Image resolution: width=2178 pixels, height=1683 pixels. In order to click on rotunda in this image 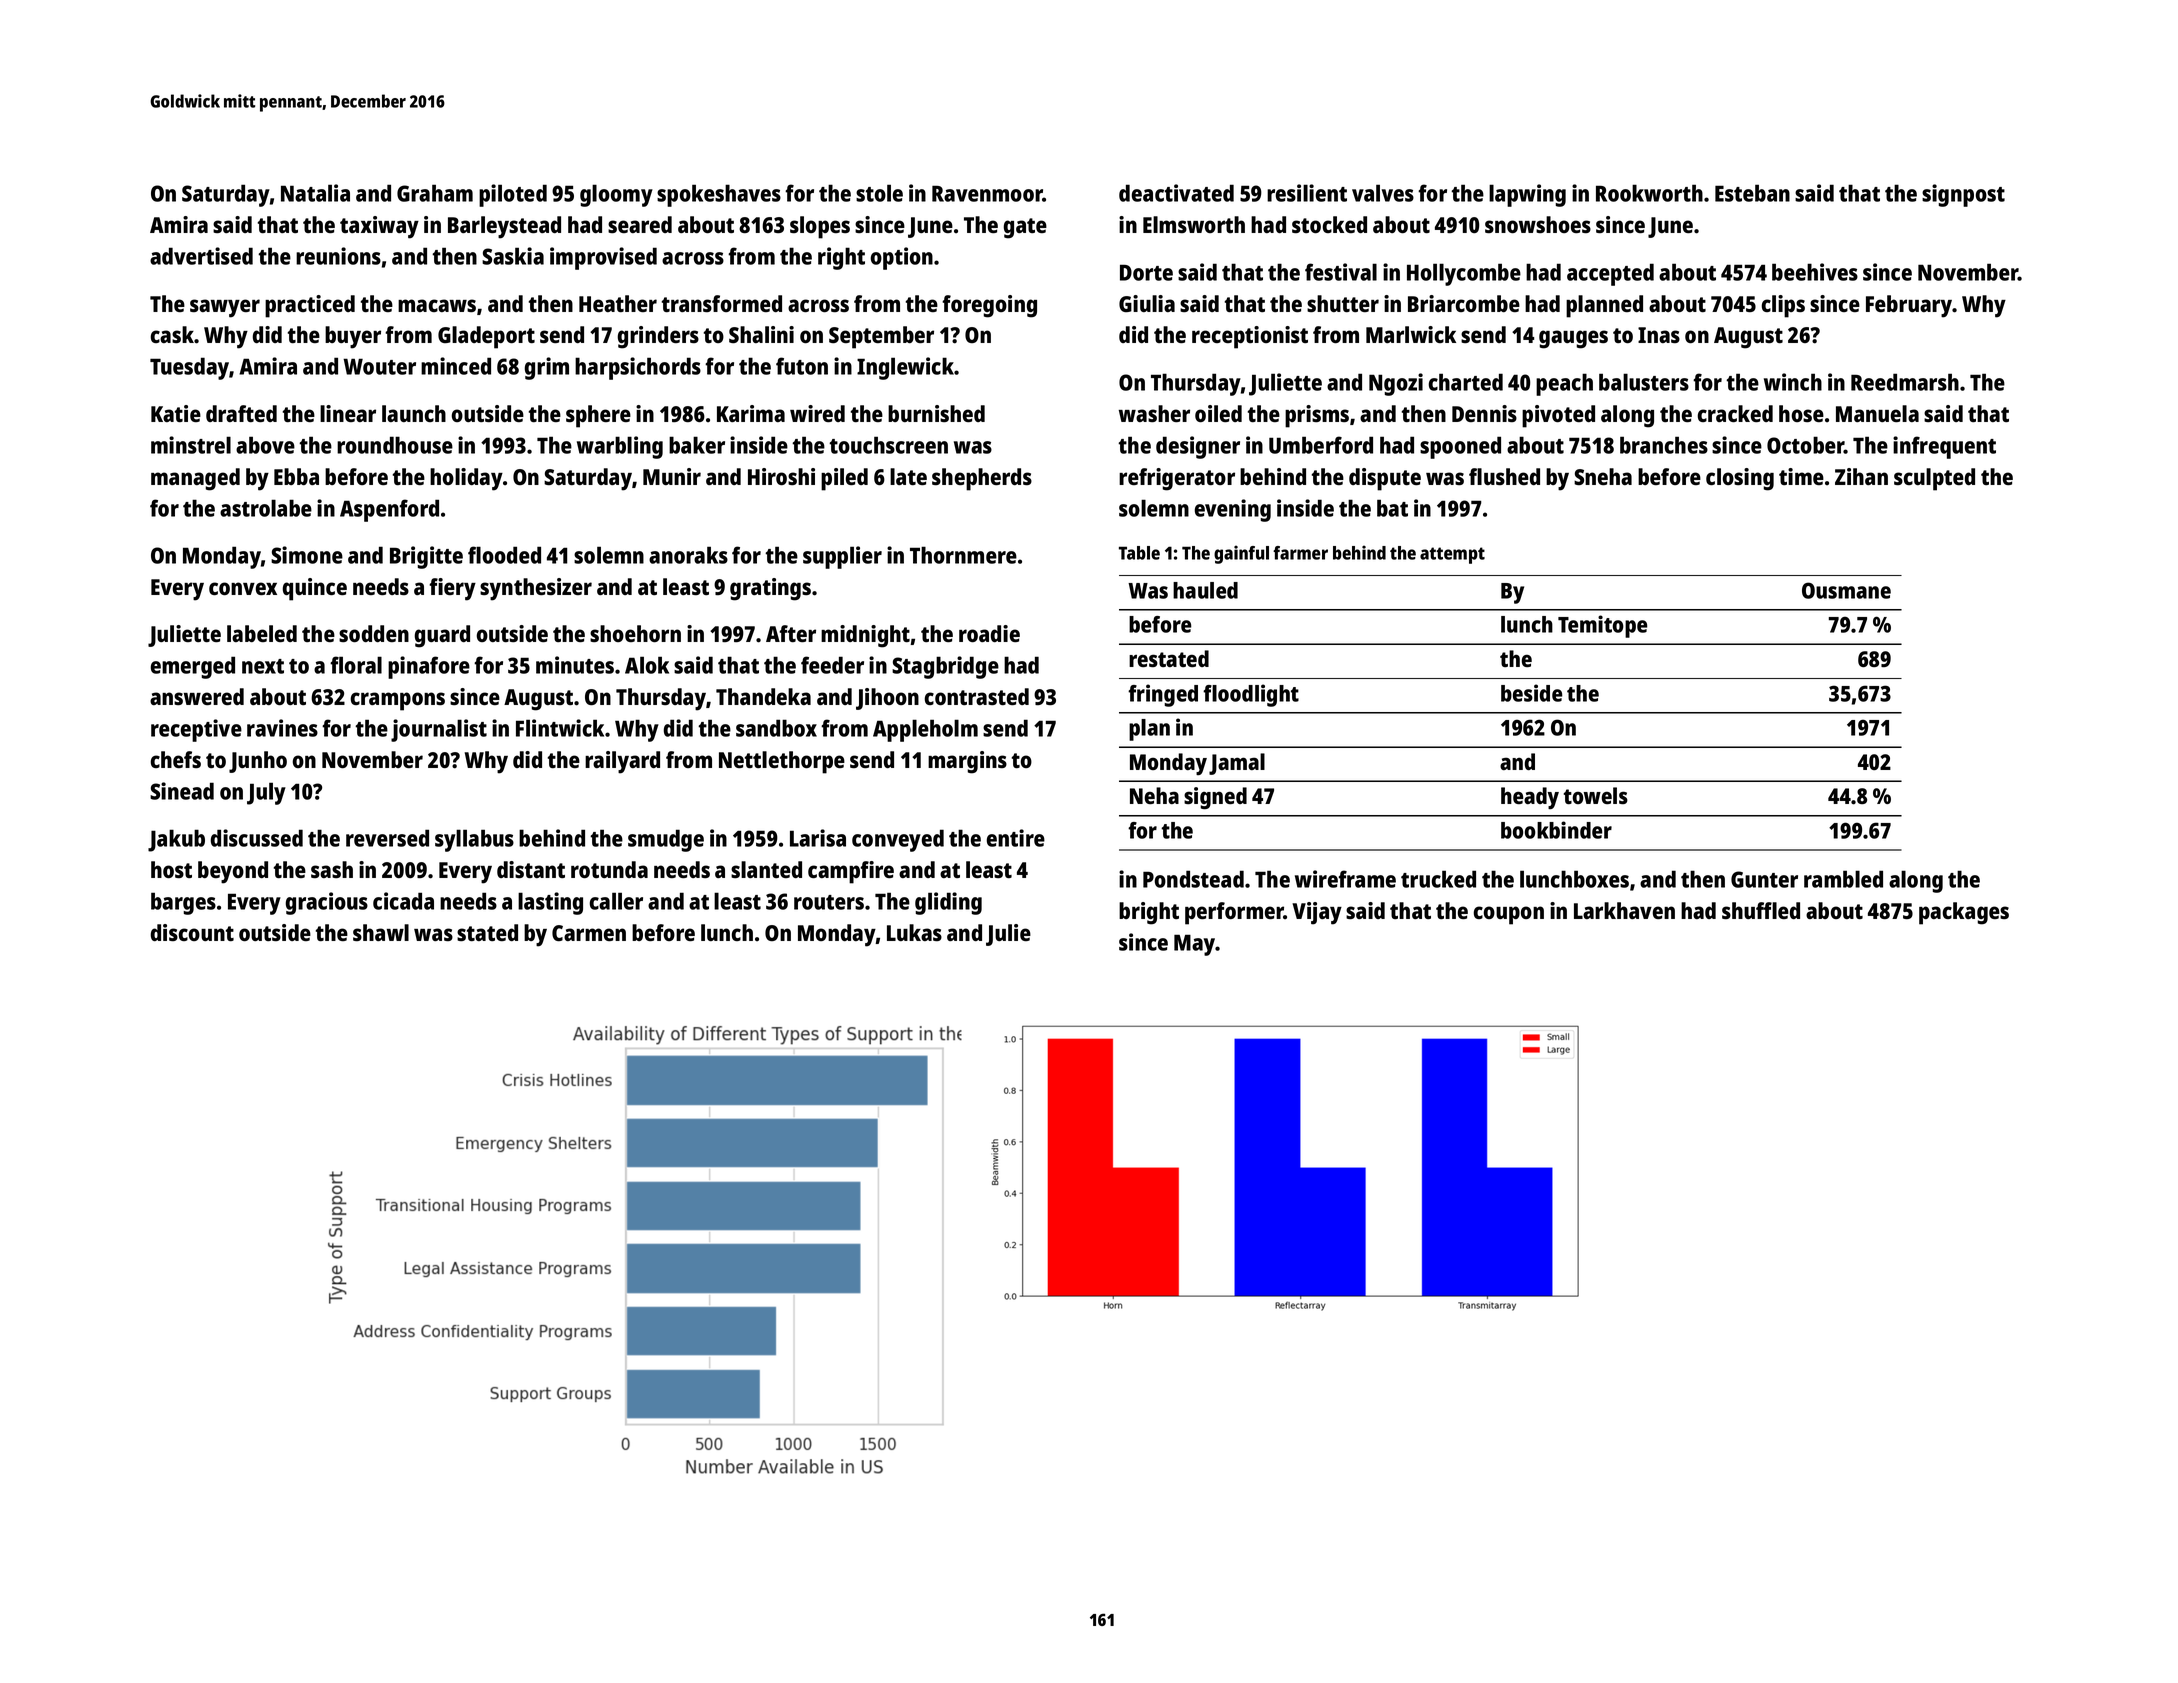, I will do `click(609, 869)`.
